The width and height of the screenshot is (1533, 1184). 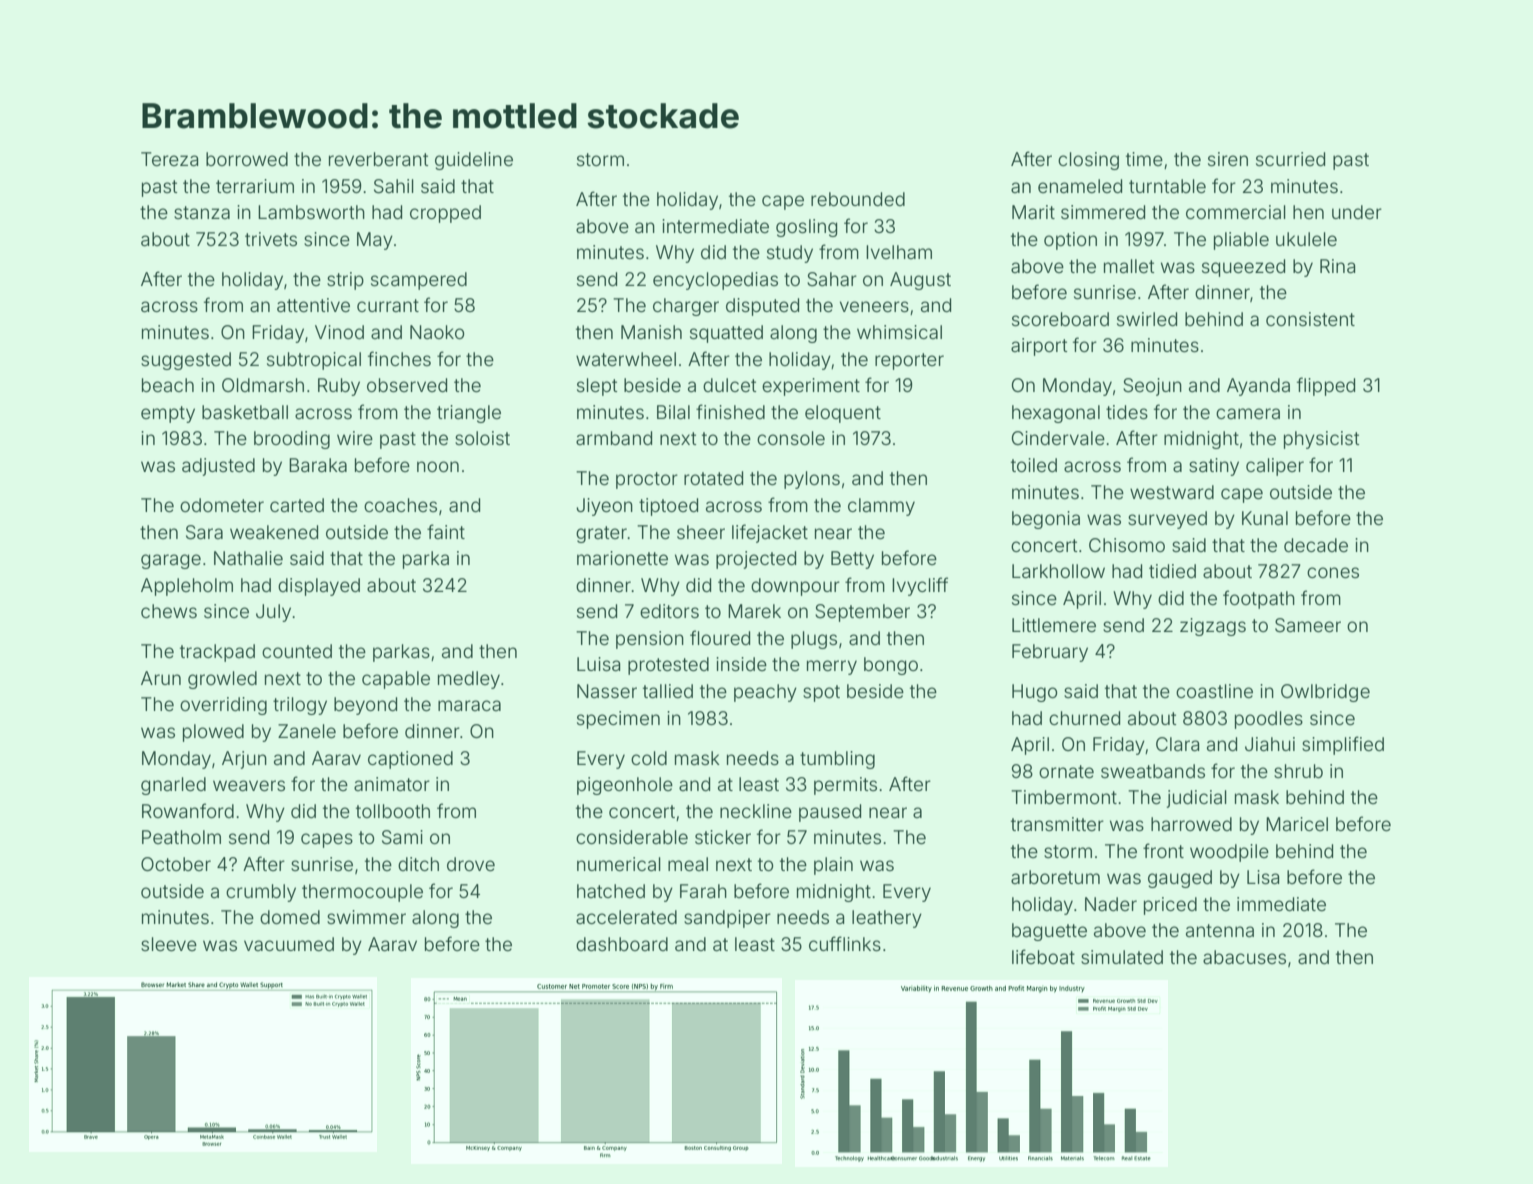 What do you see at coordinates (754, 611) in the screenshot?
I see `Marek` at bounding box center [754, 611].
